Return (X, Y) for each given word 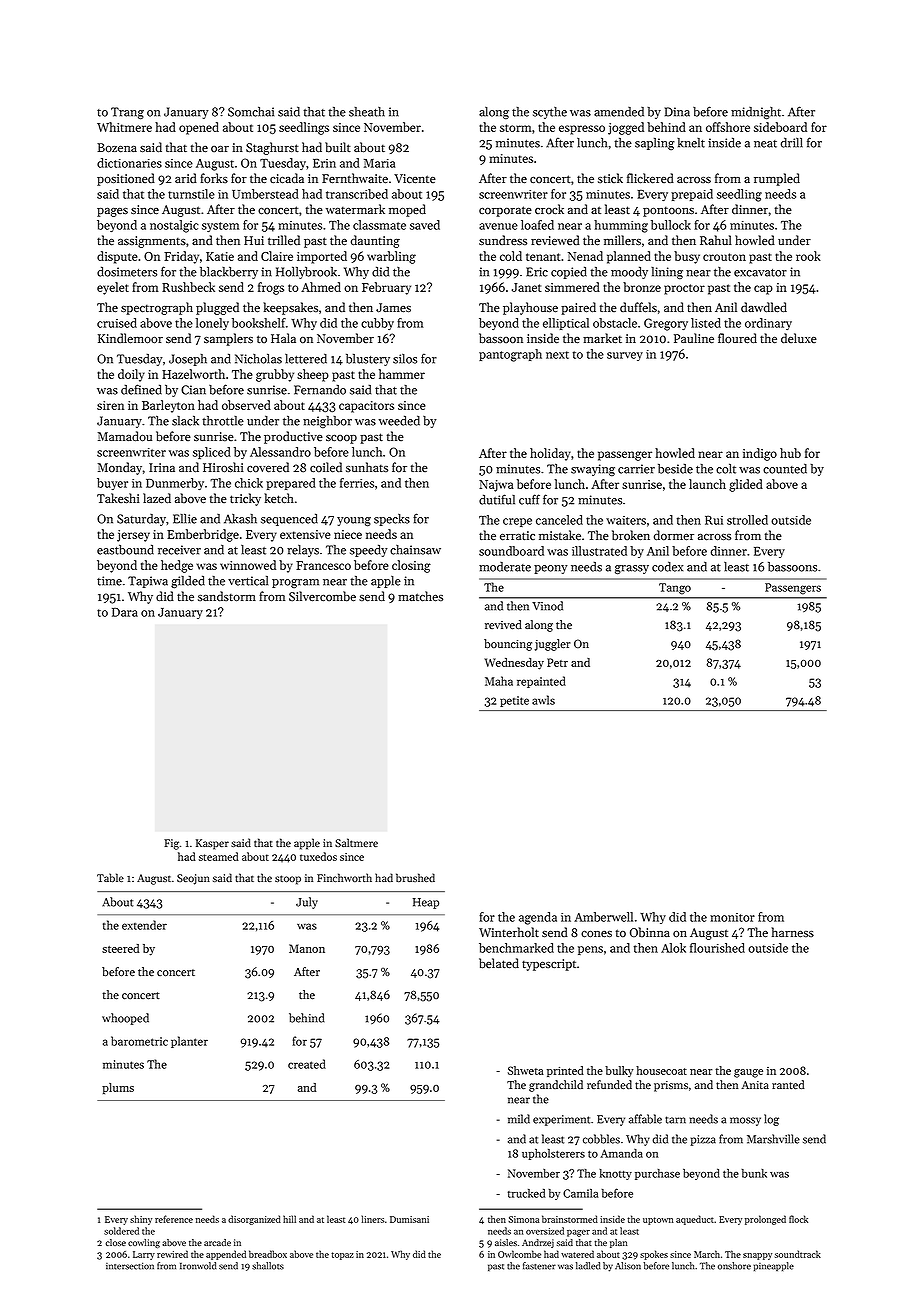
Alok (673, 948)
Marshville (773, 1139)
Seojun (193, 879)
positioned (126, 179)
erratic (517, 536)
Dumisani (409, 1219)
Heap (426, 903)
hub (790, 453)
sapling (655, 143)
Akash (240, 519)
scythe (550, 113)
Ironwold (198, 1266)
